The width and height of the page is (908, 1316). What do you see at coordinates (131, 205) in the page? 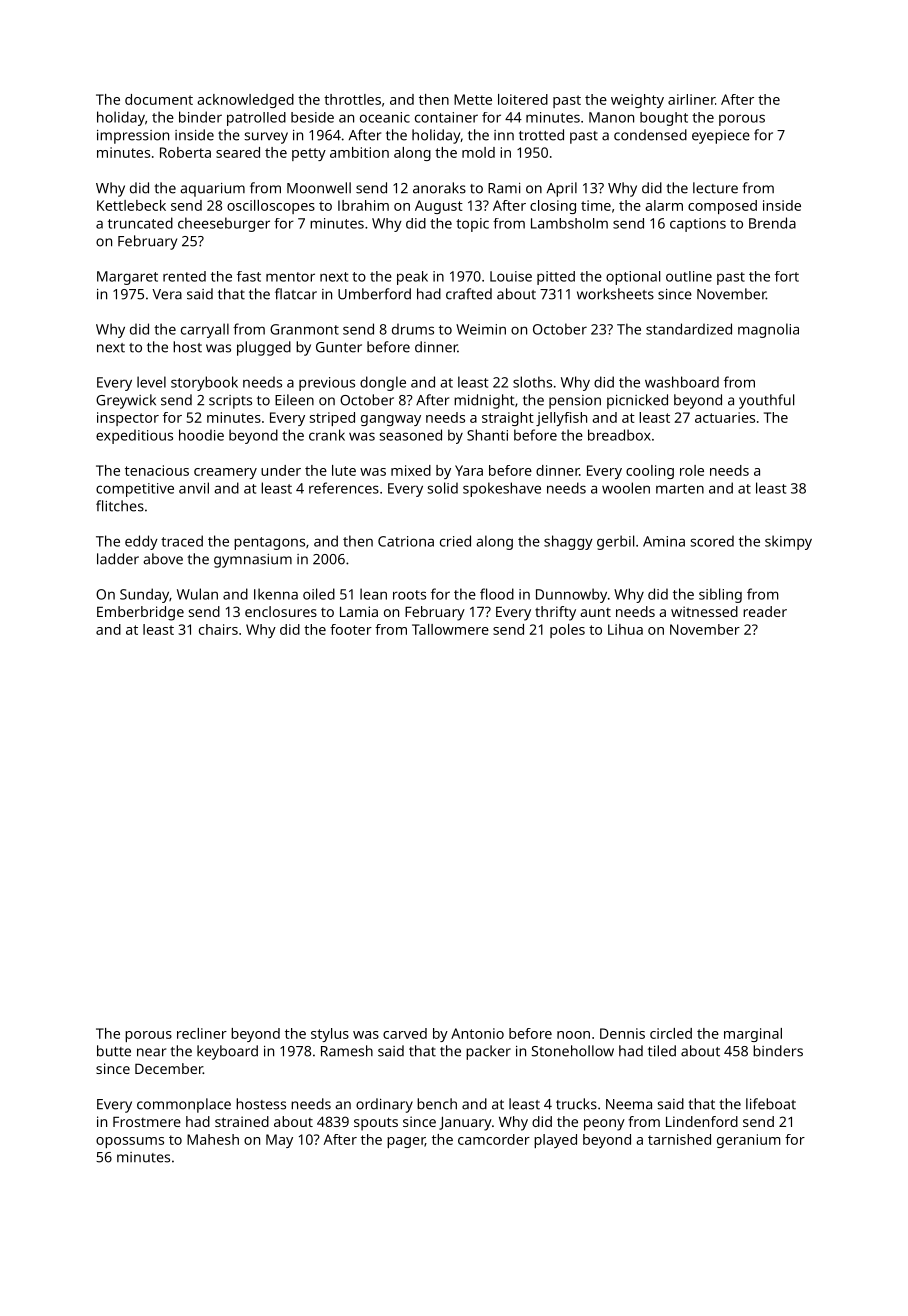
I see `Kettlebeck` at bounding box center [131, 205].
